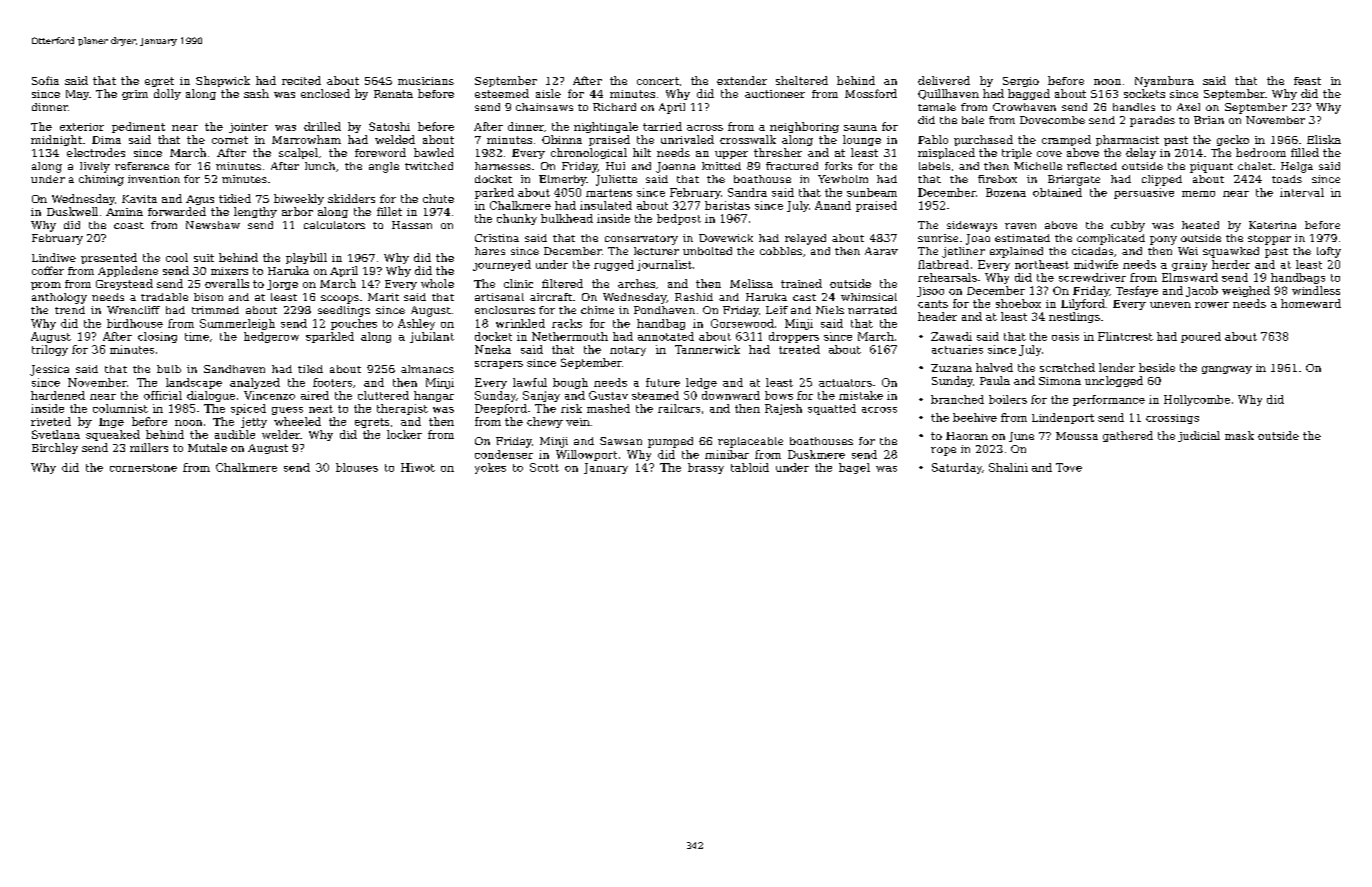 Image resolution: width=1372 pixels, height=887 pixels. Describe the element at coordinates (55, 448) in the screenshot. I see `Birchley` at that location.
